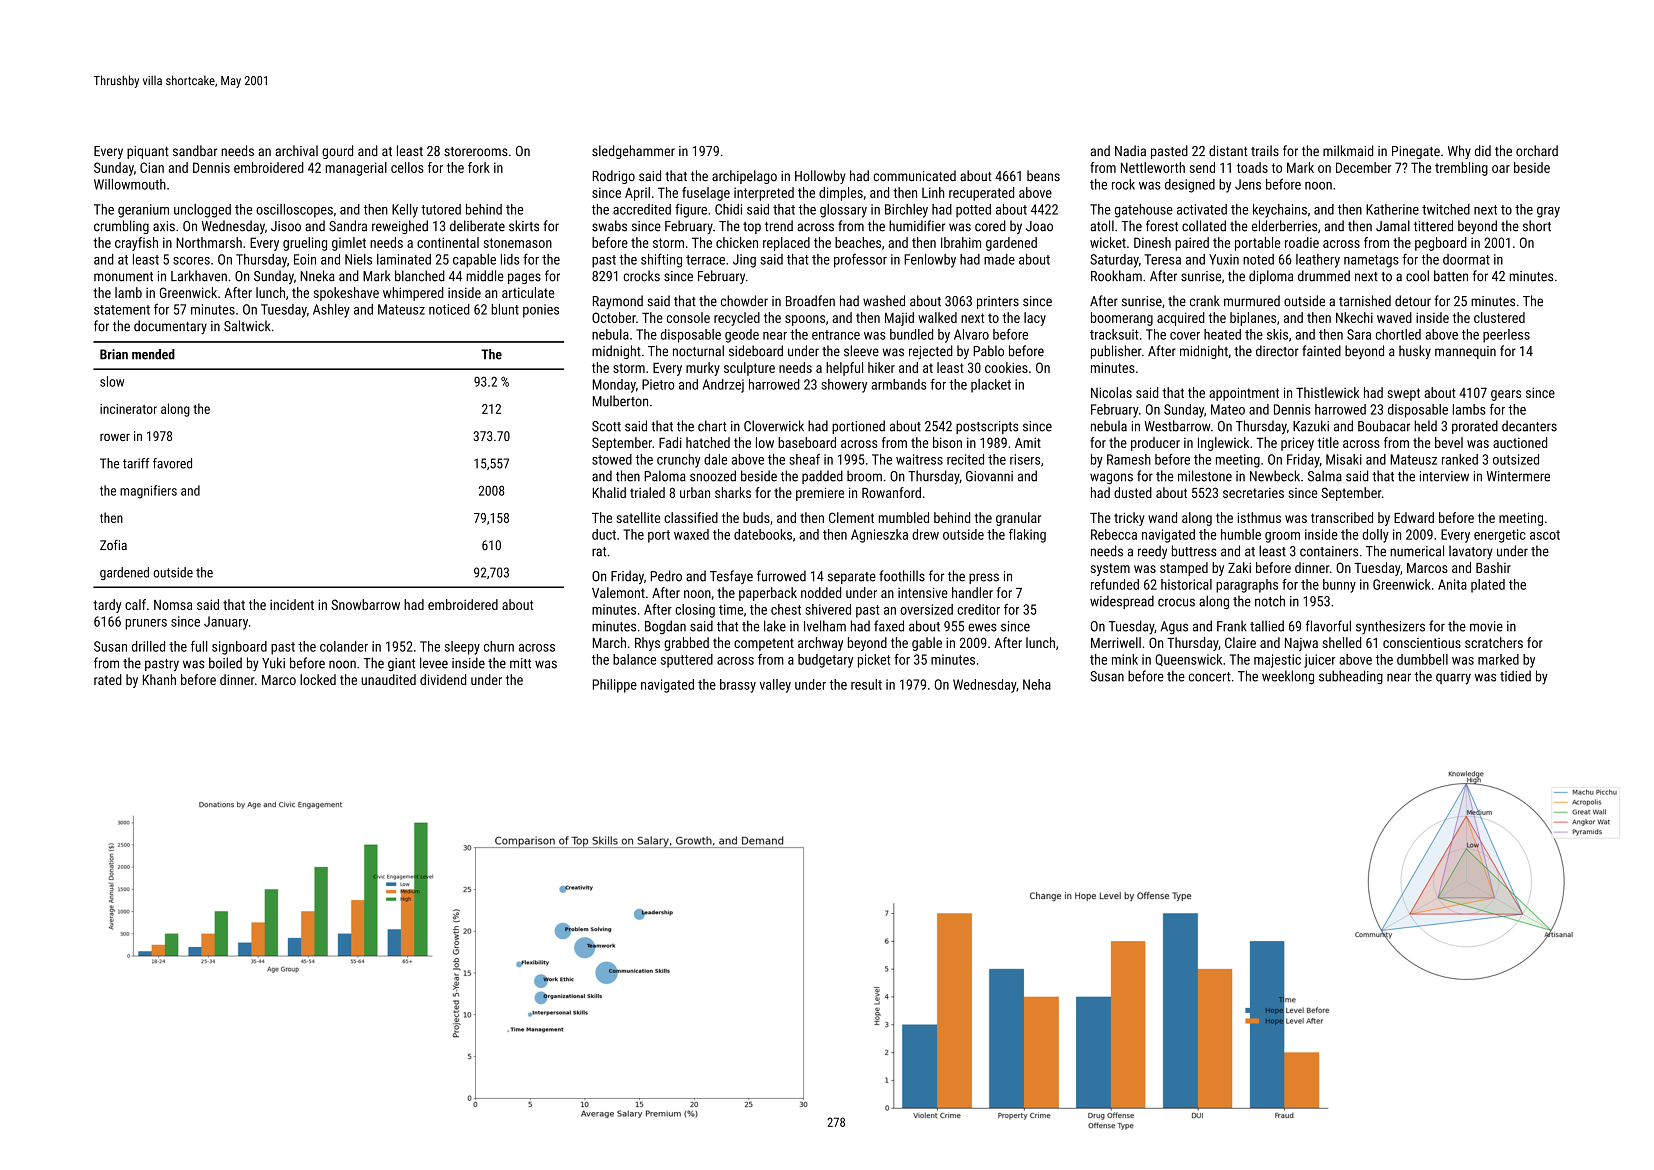  I want to click on Alvaro, so click(971, 334).
